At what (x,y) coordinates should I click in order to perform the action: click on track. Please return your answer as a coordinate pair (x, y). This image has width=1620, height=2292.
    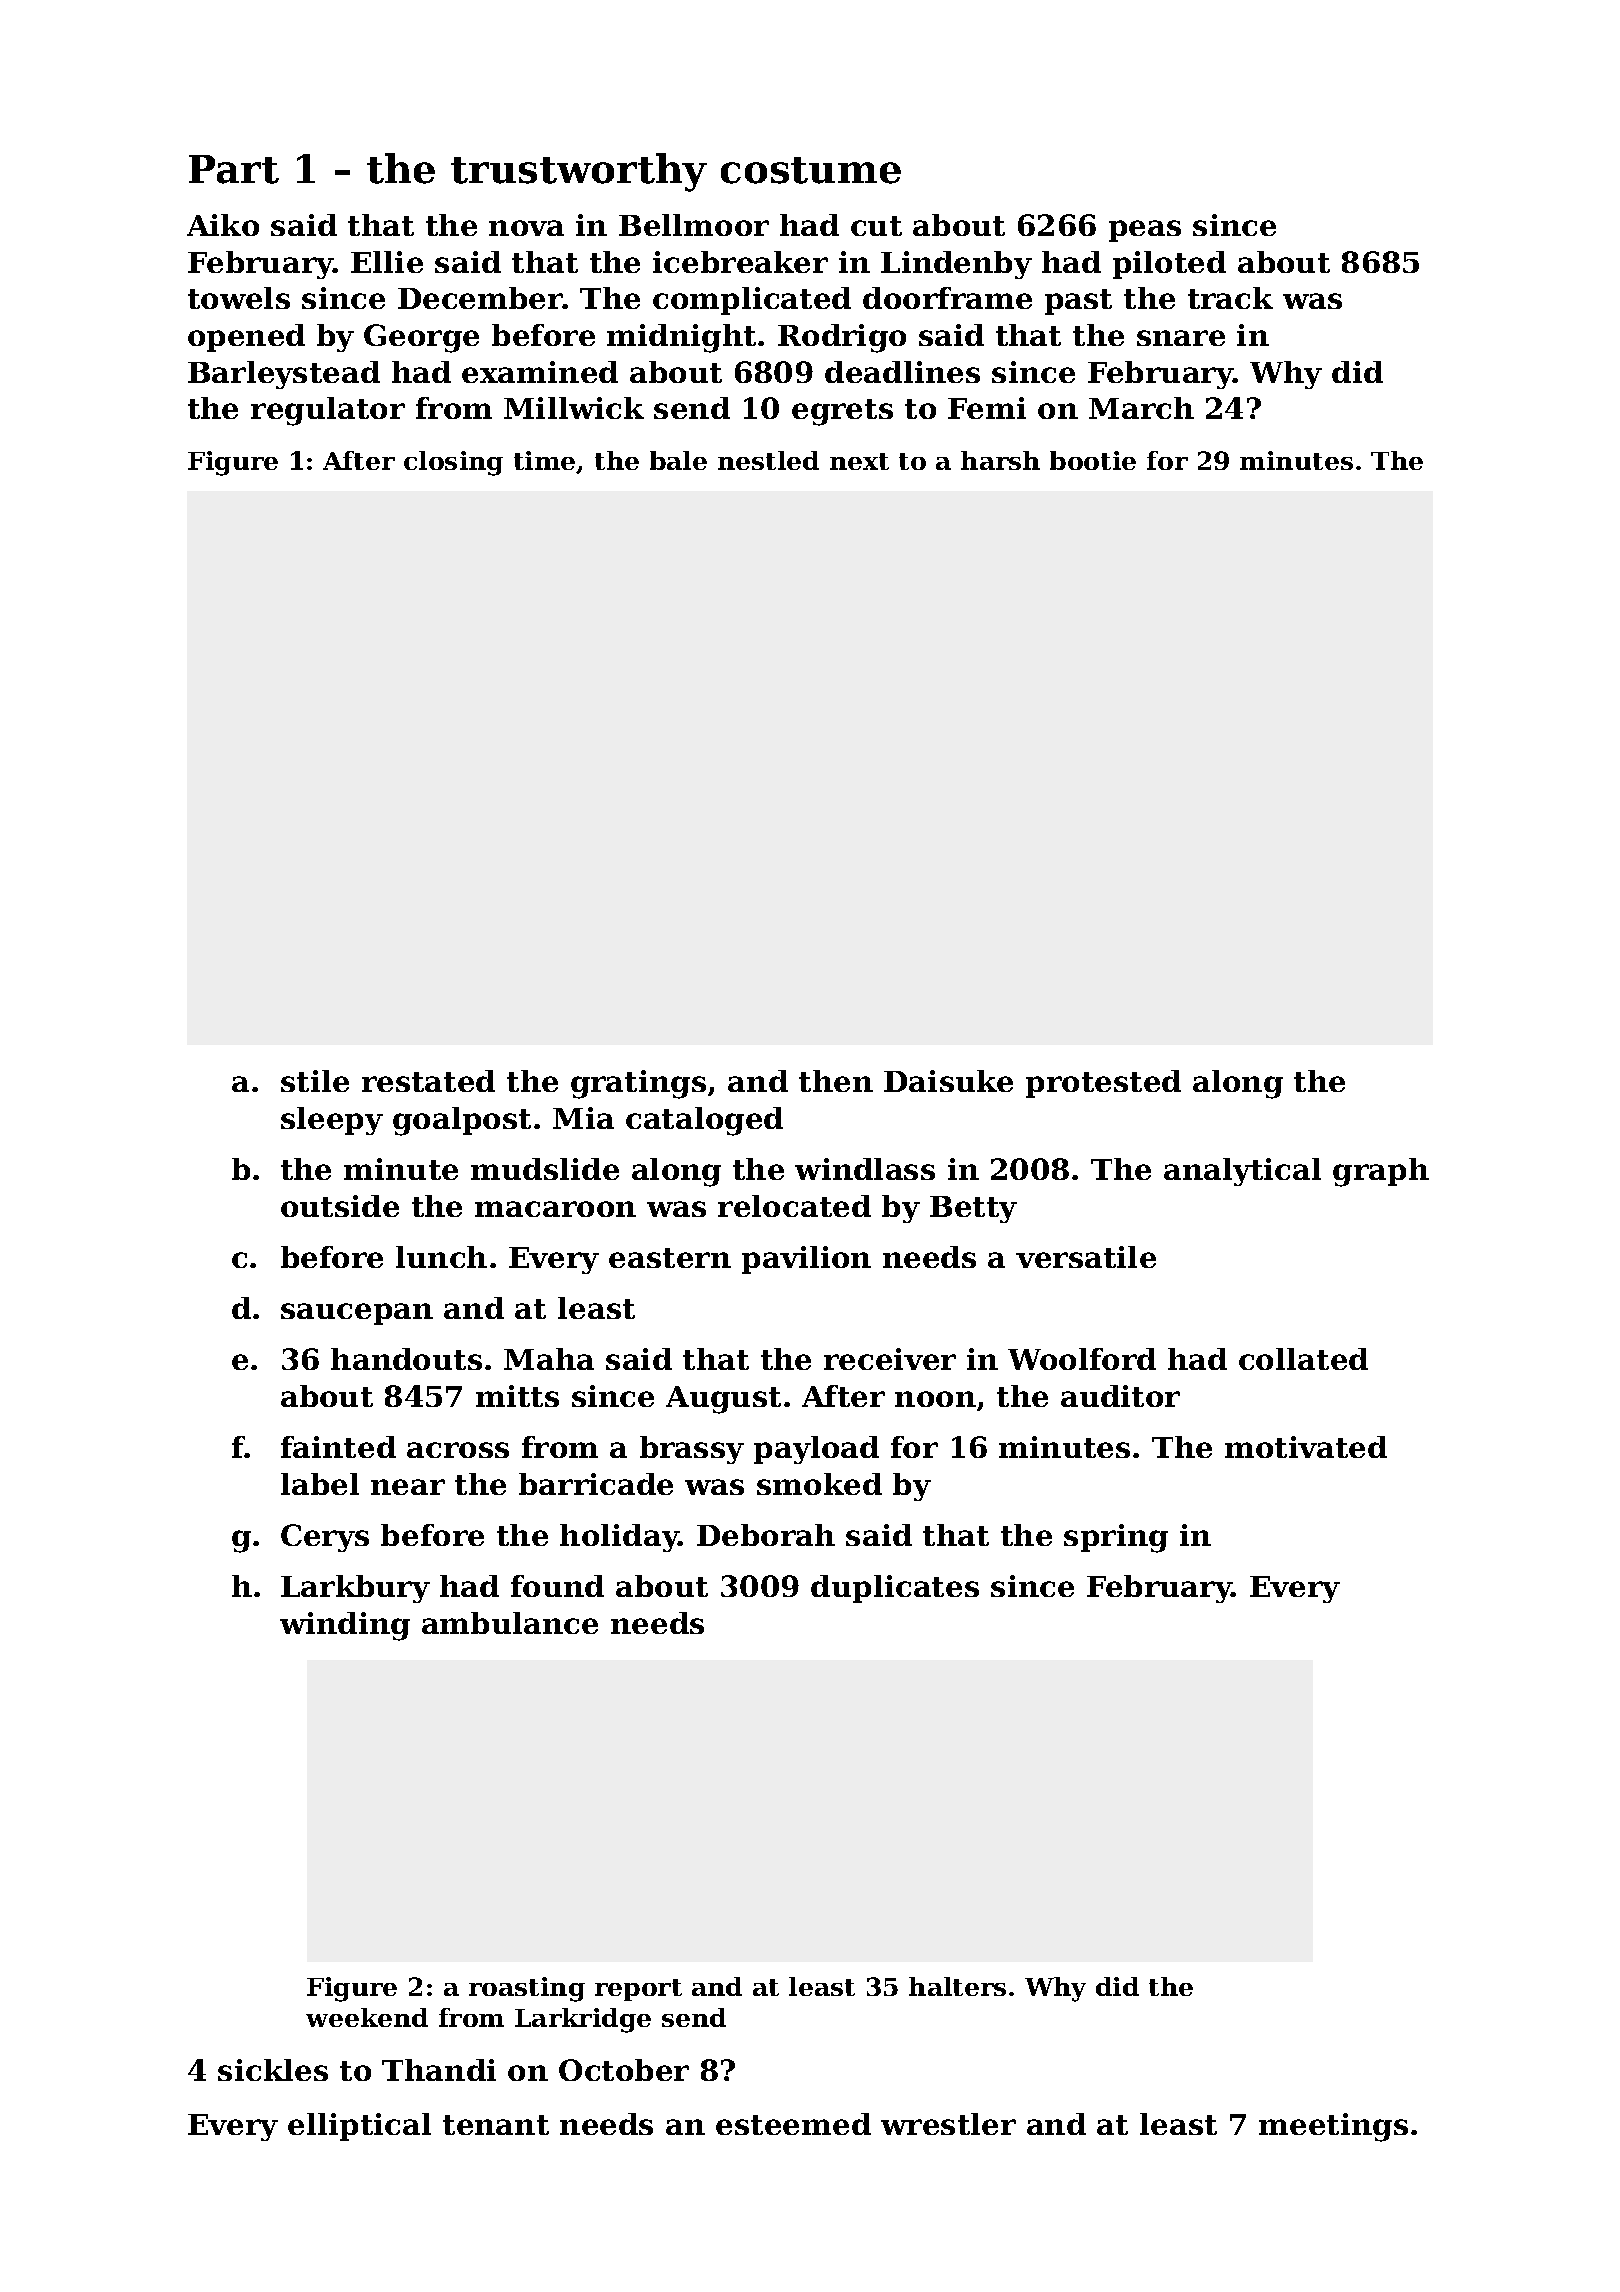
    Looking at the image, I should click on (1230, 298).
